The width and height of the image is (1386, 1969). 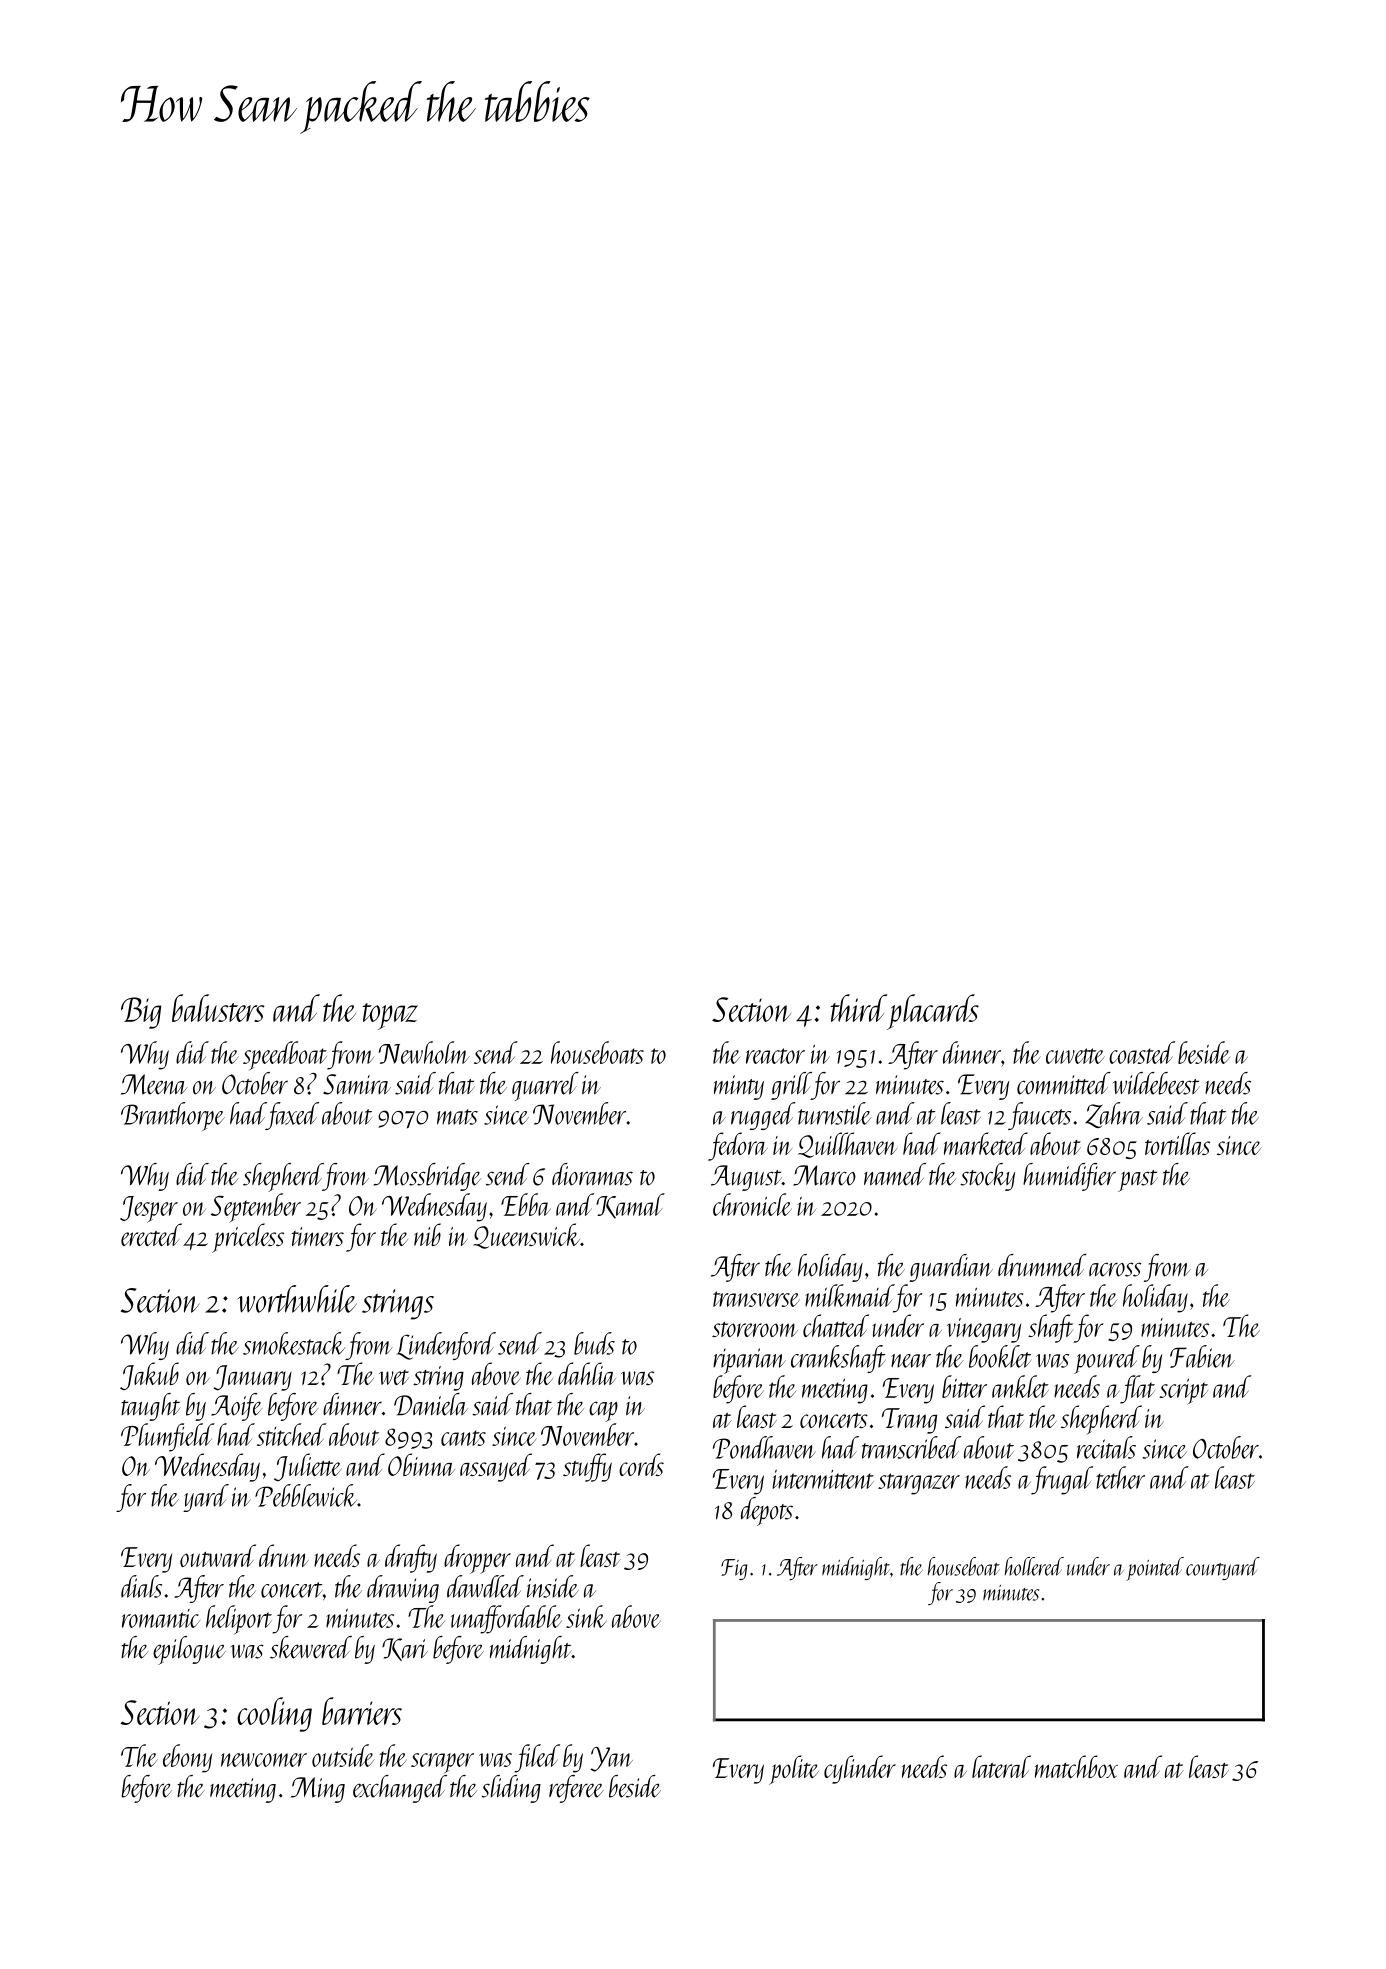 I want to click on Big, so click(x=141, y=1013).
